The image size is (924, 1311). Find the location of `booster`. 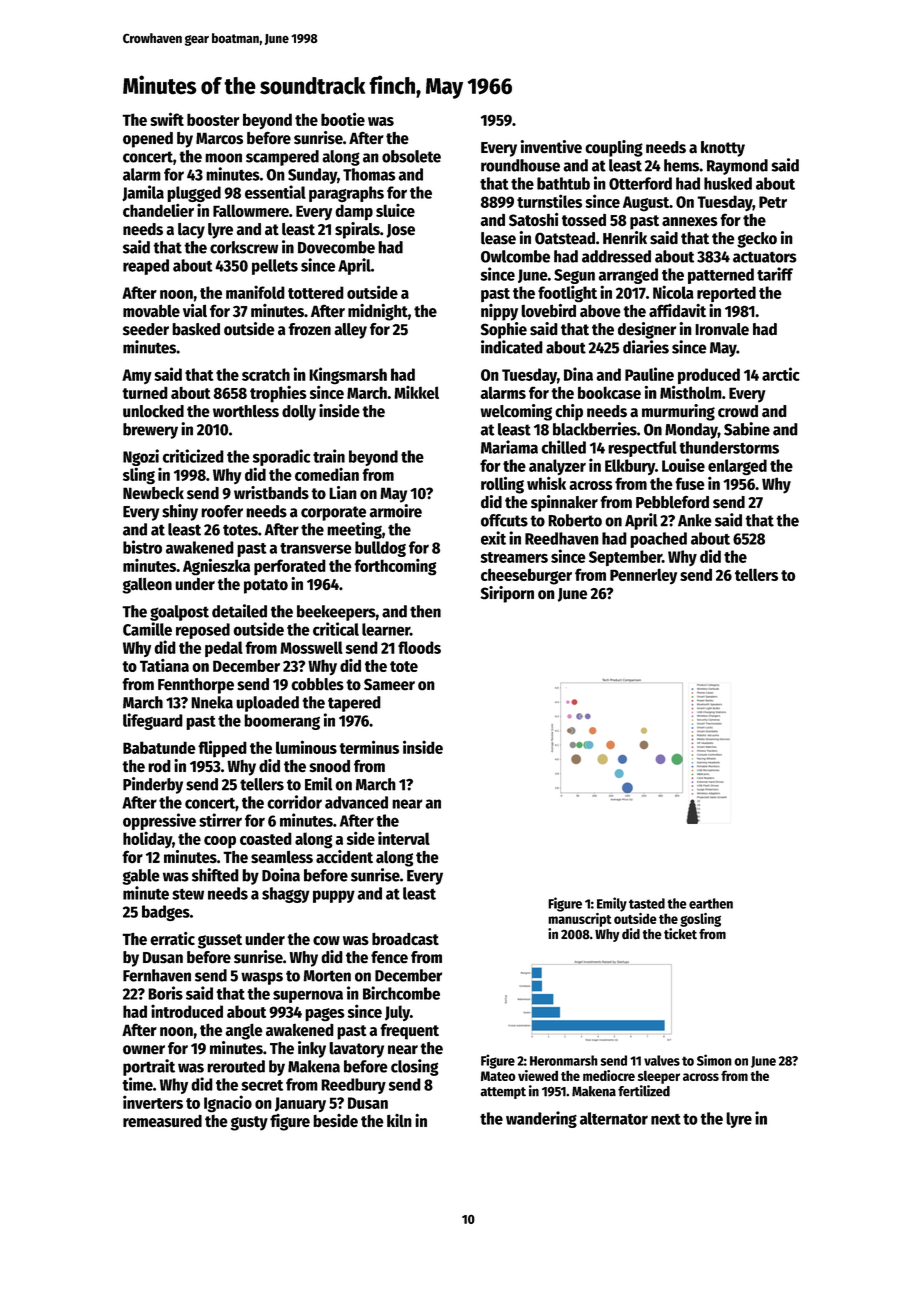

booster is located at coordinates (213, 119).
